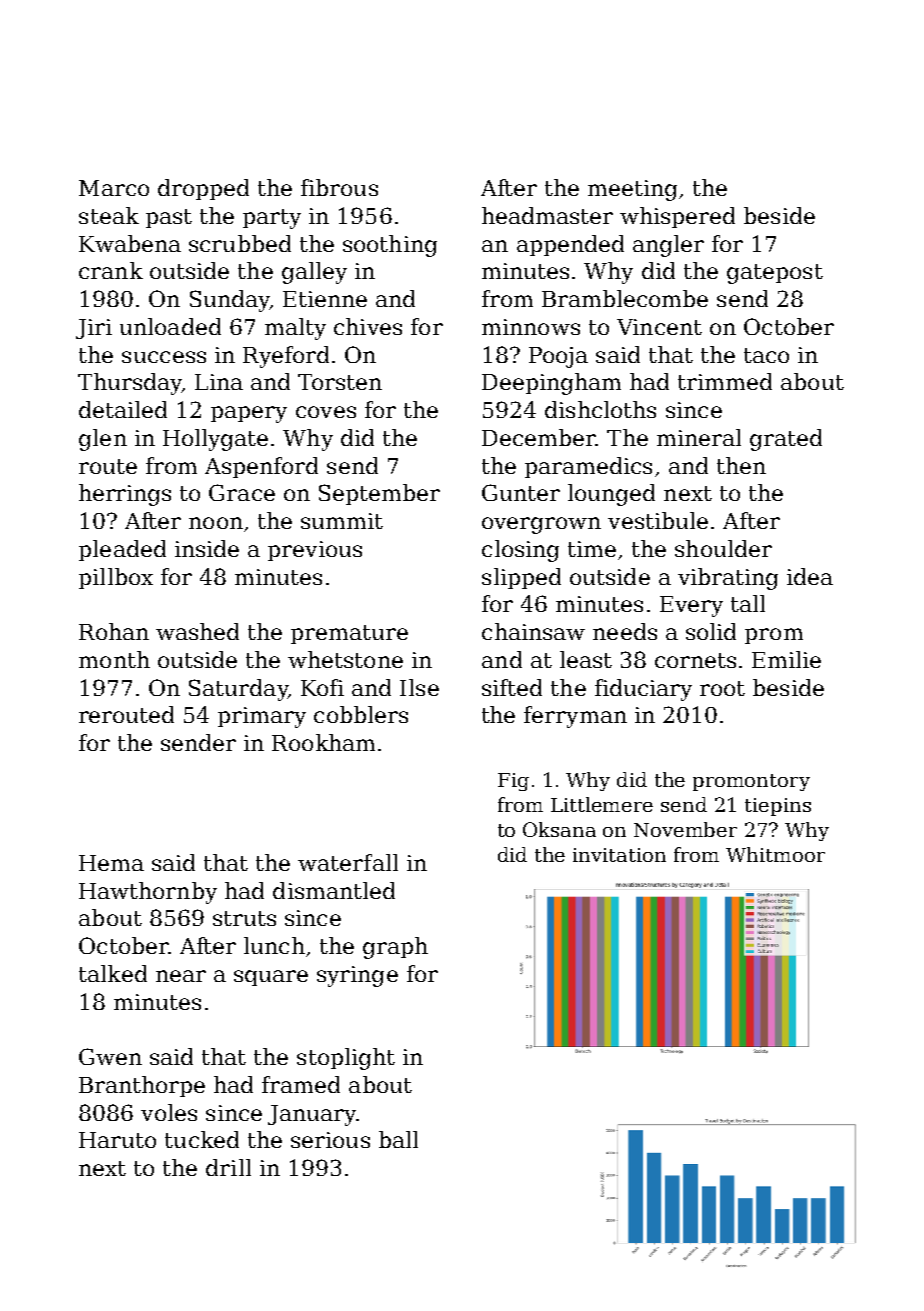 The height and width of the screenshot is (1311, 924). What do you see at coordinates (677, 217) in the screenshot?
I see `whispered` at bounding box center [677, 217].
